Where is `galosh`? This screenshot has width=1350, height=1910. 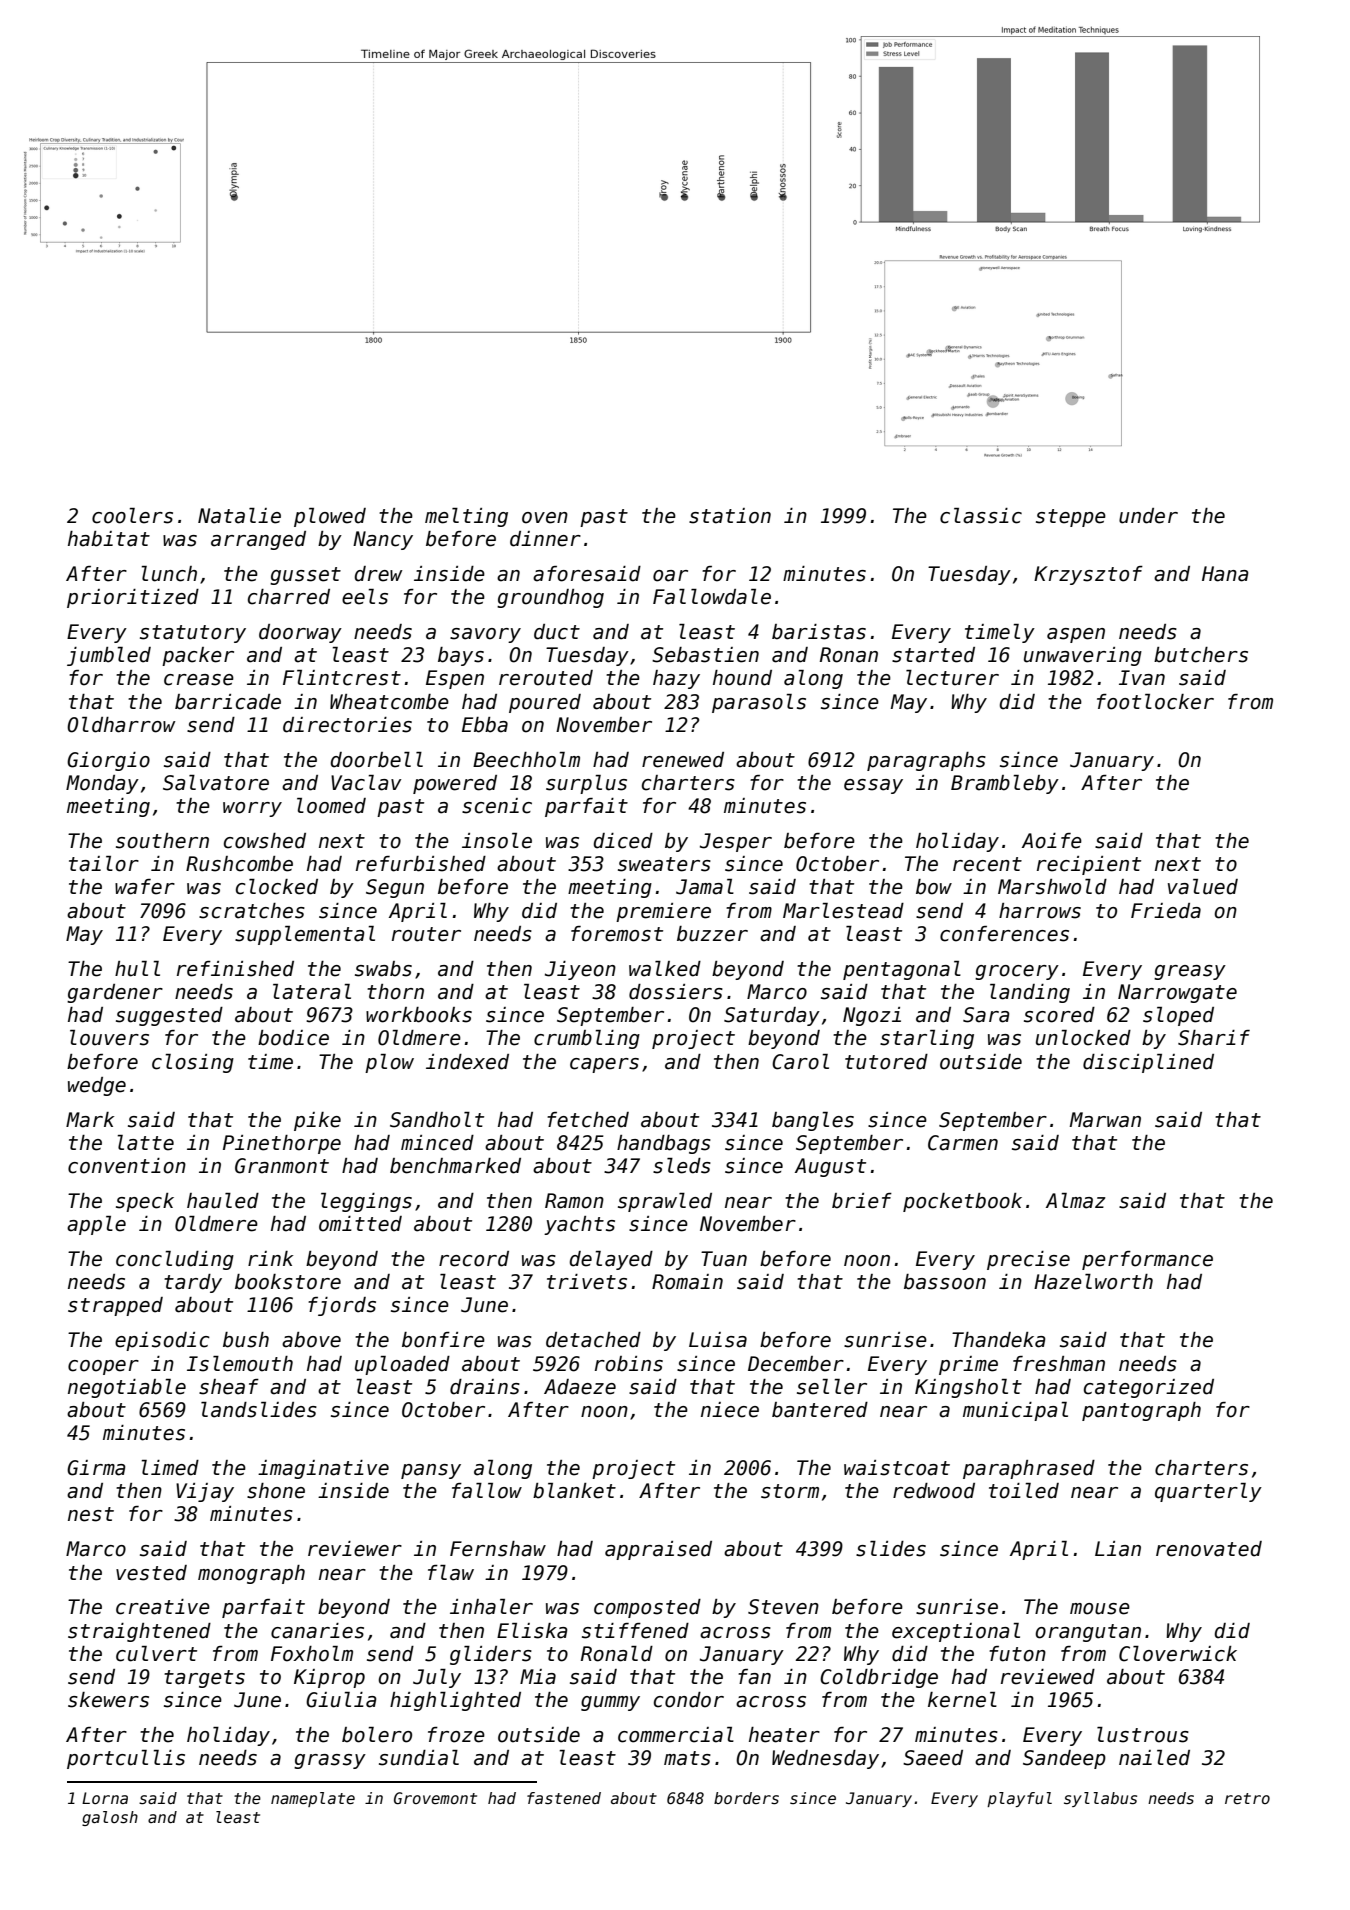 galosh is located at coordinates (110, 1818).
